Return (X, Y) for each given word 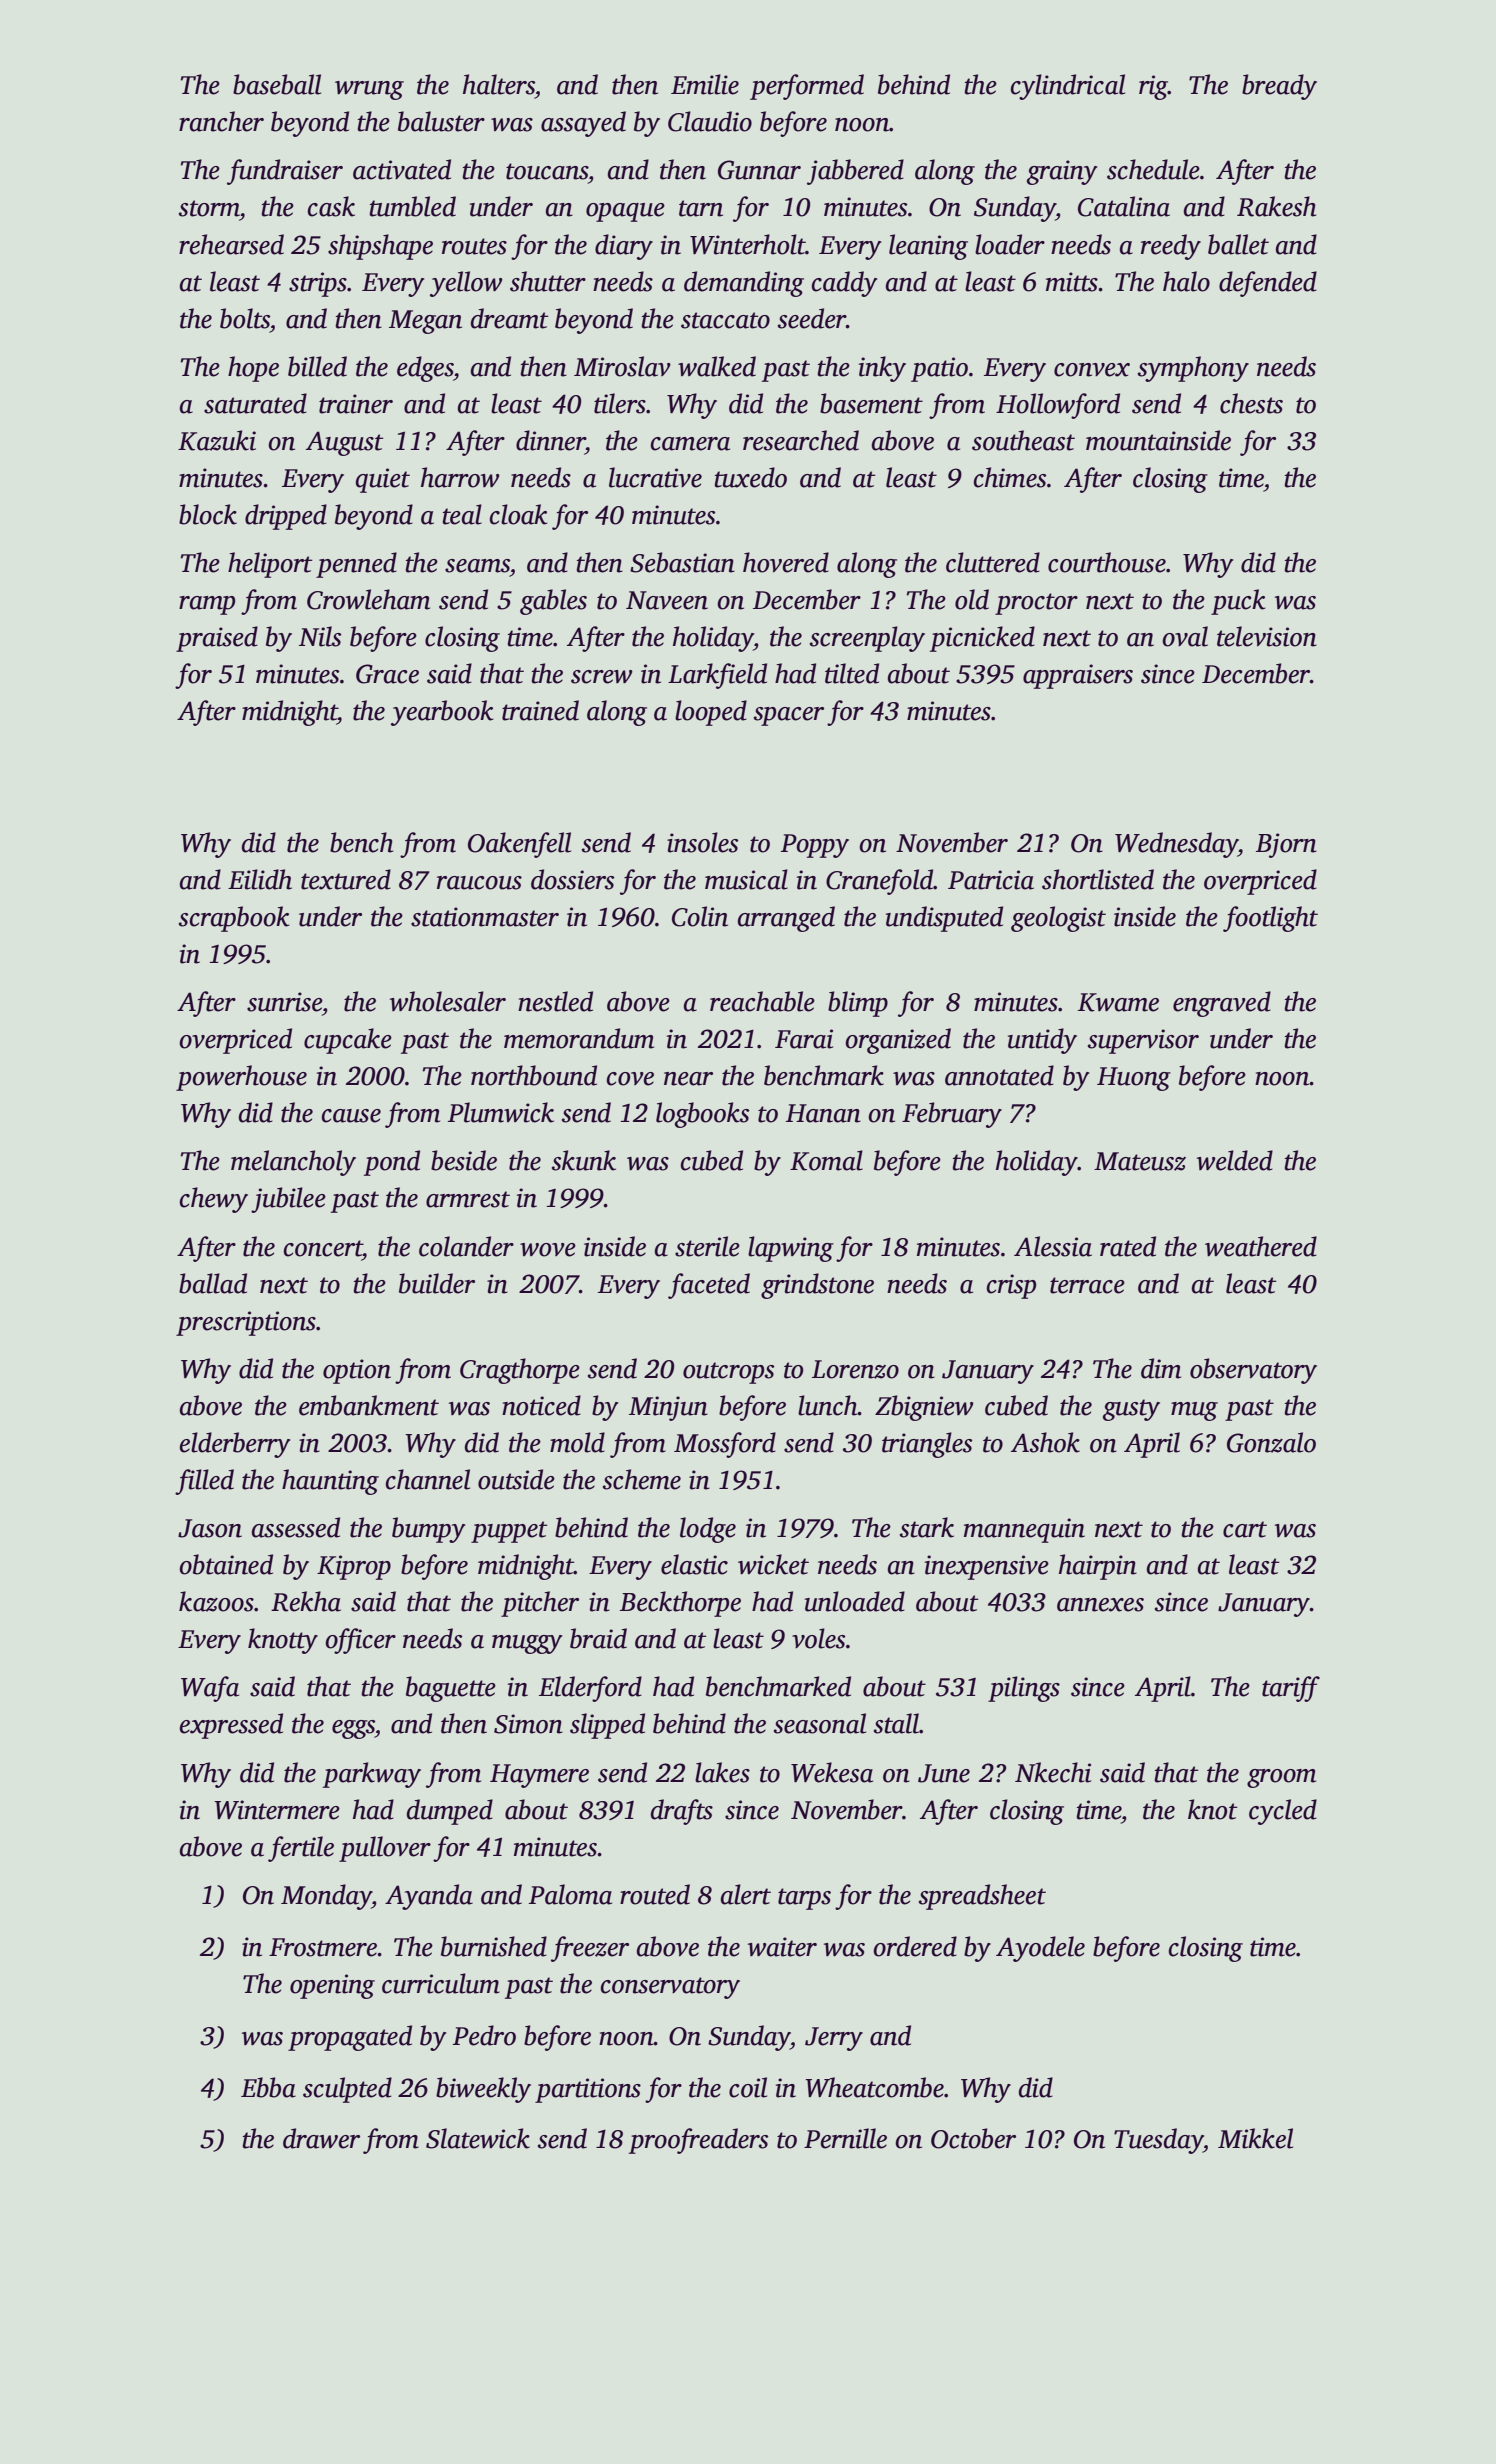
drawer (321, 2138)
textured (346, 879)
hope (253, 369)
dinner (550, 440)
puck (1238, 602)
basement (871, 403)
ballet (1238, 244)
